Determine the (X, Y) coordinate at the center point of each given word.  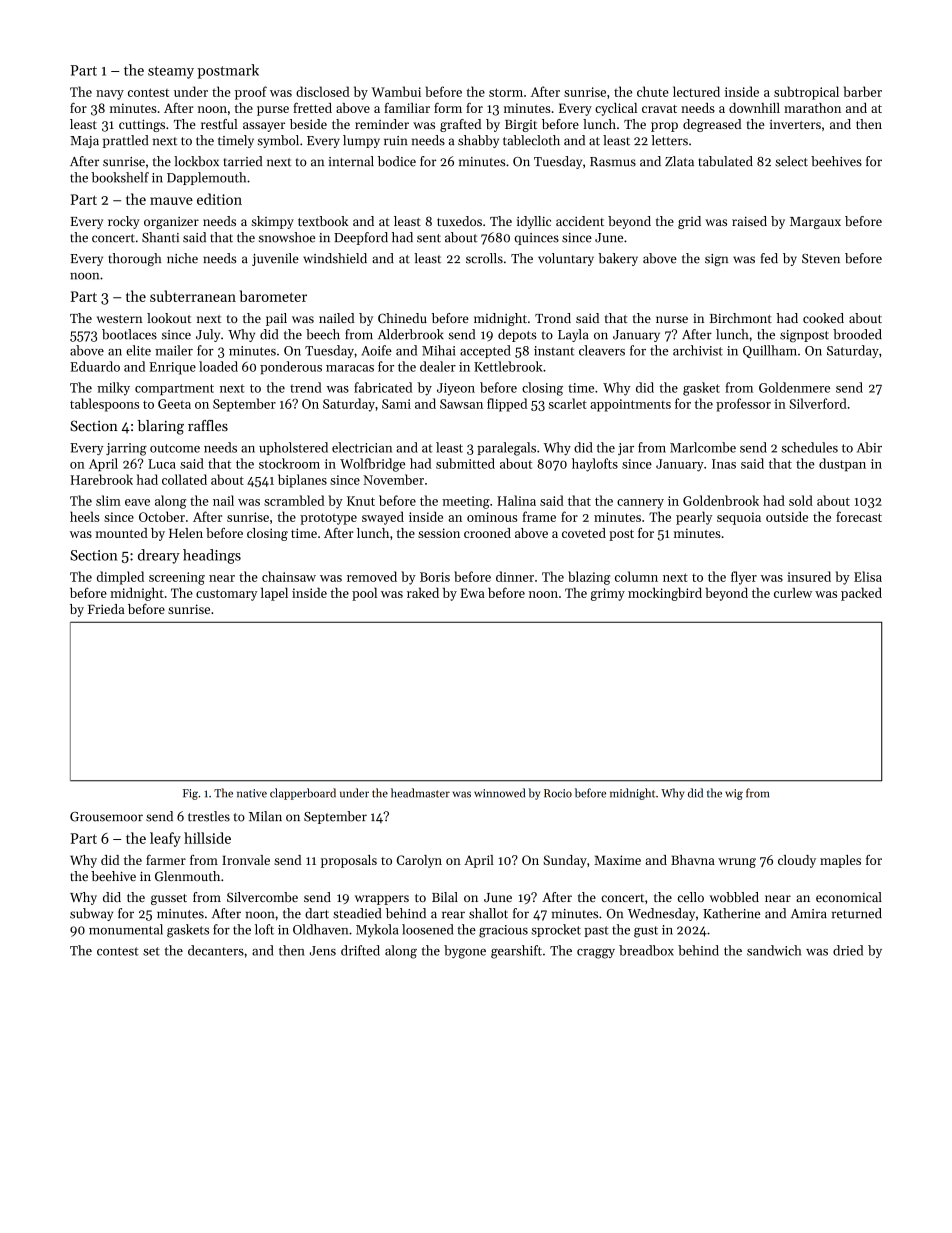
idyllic (534, 222)
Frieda (106, 609)
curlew (793, 593)
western (119, 319)
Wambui (396, 91)
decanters (216, 950)
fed (769, 258)
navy (110, 95)
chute (653, 91)
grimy (608, 594)
